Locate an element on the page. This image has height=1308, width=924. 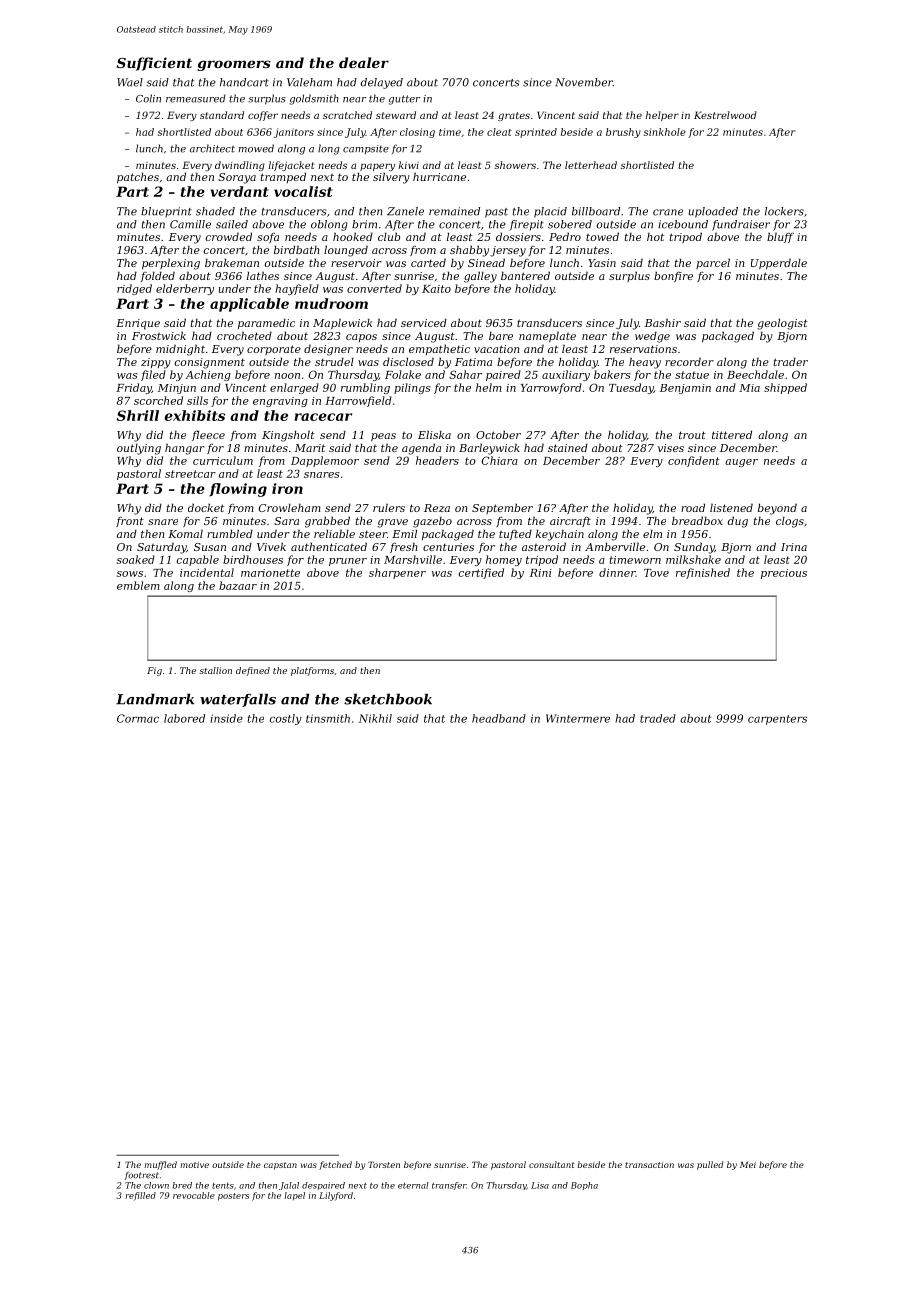
November is located at coordinates (584, 82).
